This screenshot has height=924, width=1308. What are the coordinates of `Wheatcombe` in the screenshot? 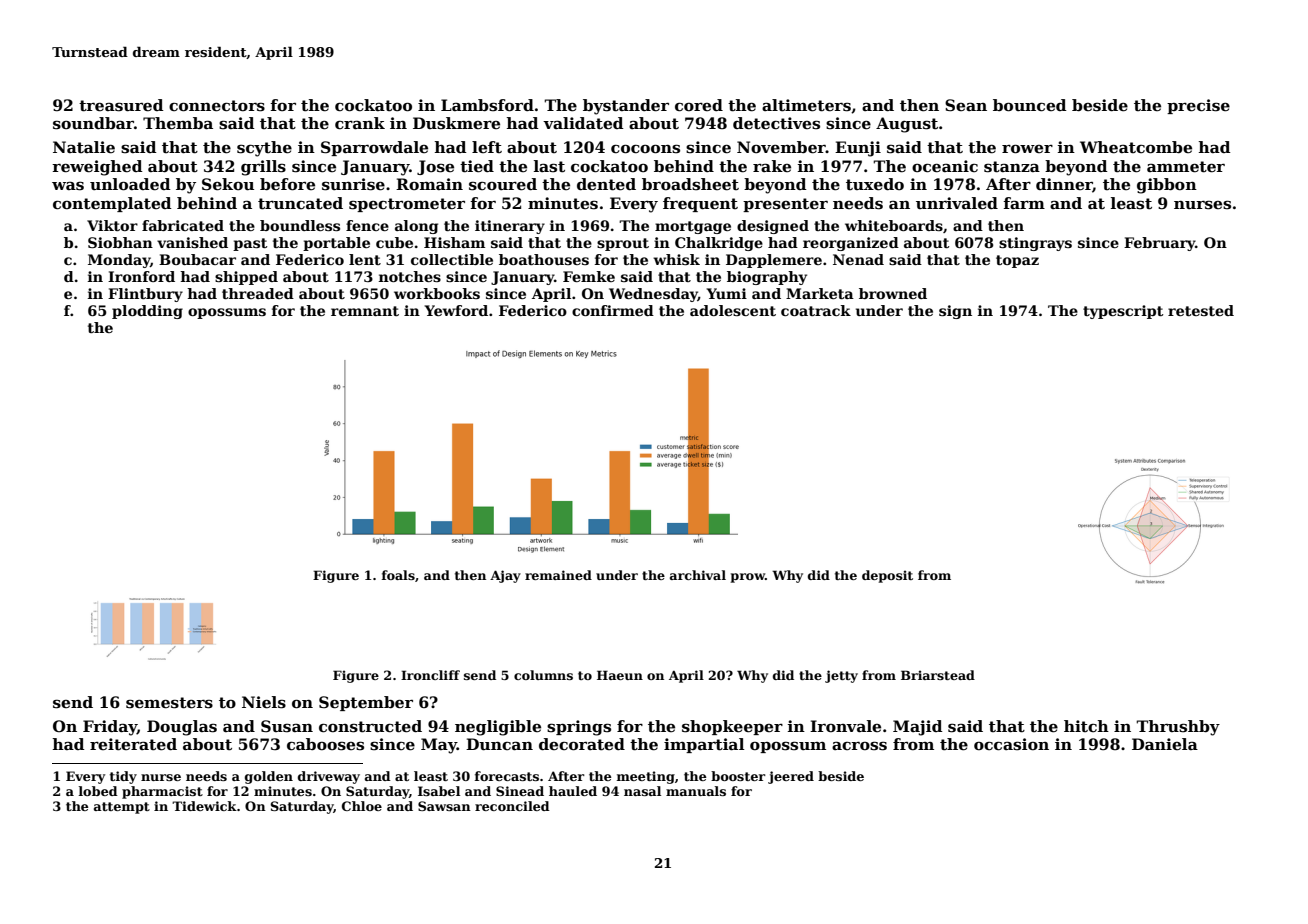 It's located at (1136, 147).
